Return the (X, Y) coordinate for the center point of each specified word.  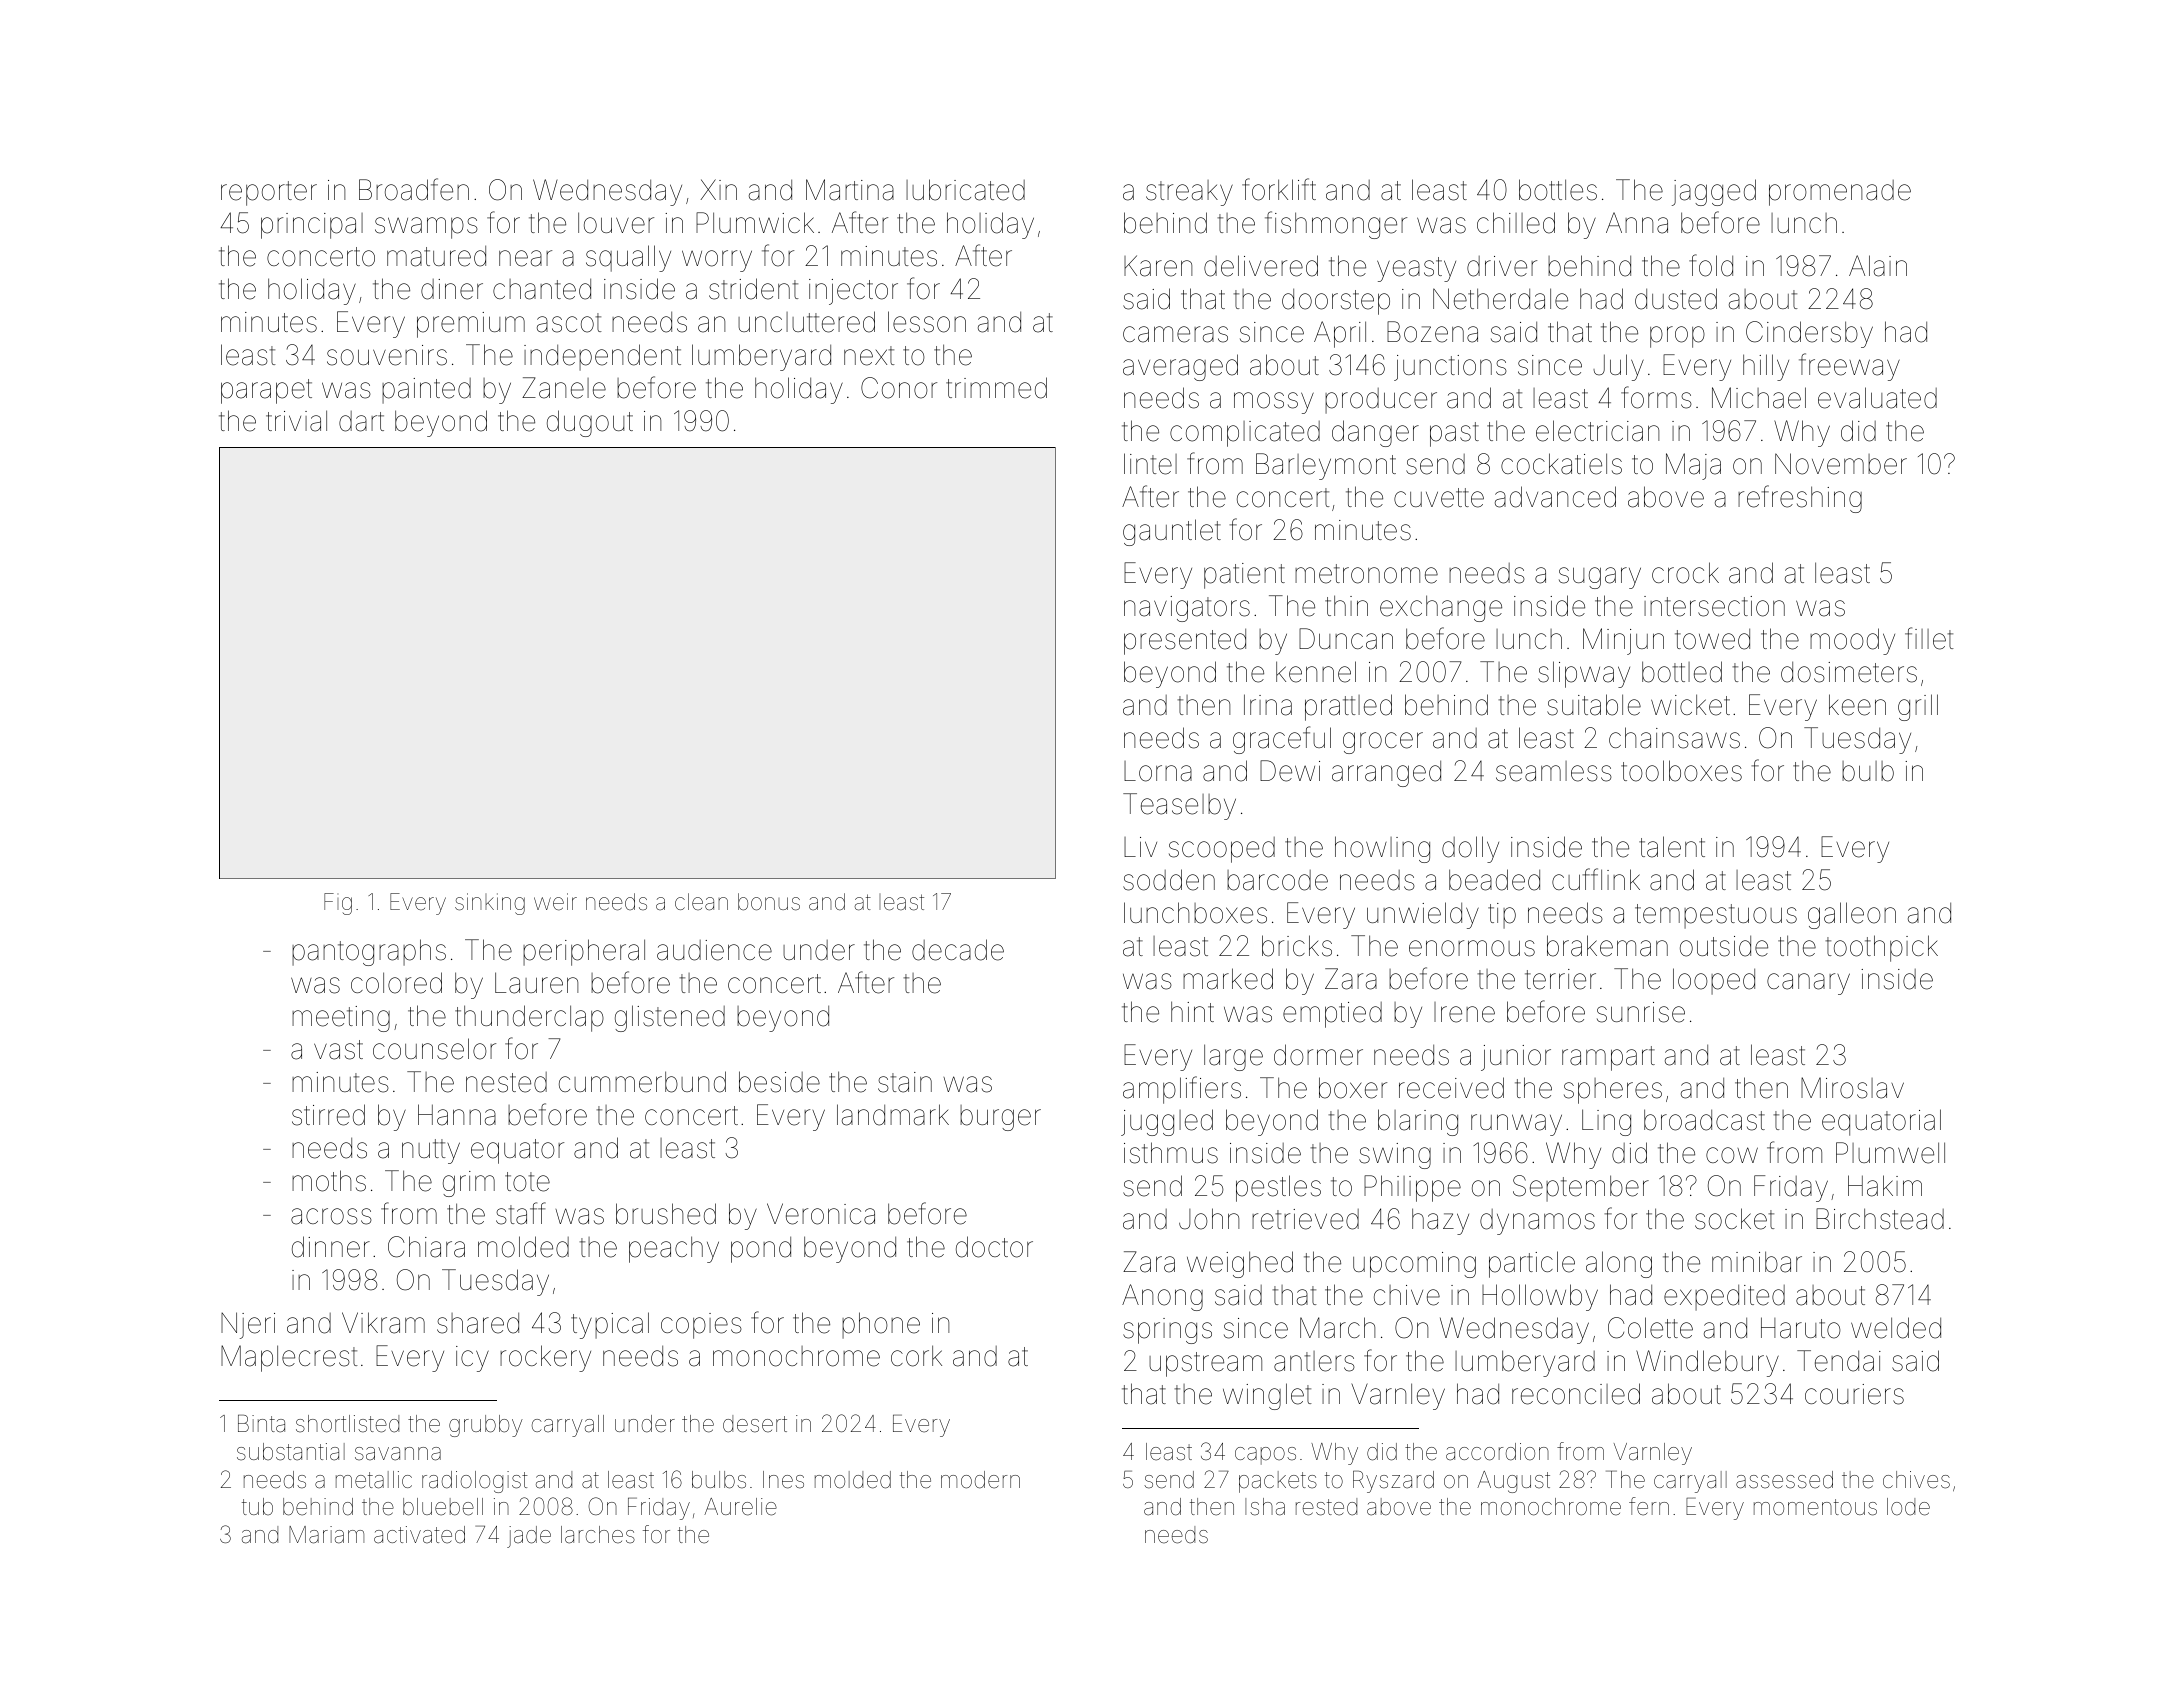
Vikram (383, 1323)
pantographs (369, 952)
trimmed (996, 388)
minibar (1757, 1262)
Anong (1162, 1297)
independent (602, 357)
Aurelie (740, 1507)
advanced (1555, 497)
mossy (1274, 403)
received (1451, 1088)
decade (958, 950)
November (1841, 464)
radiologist (475, 1482)
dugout (590, 423)
